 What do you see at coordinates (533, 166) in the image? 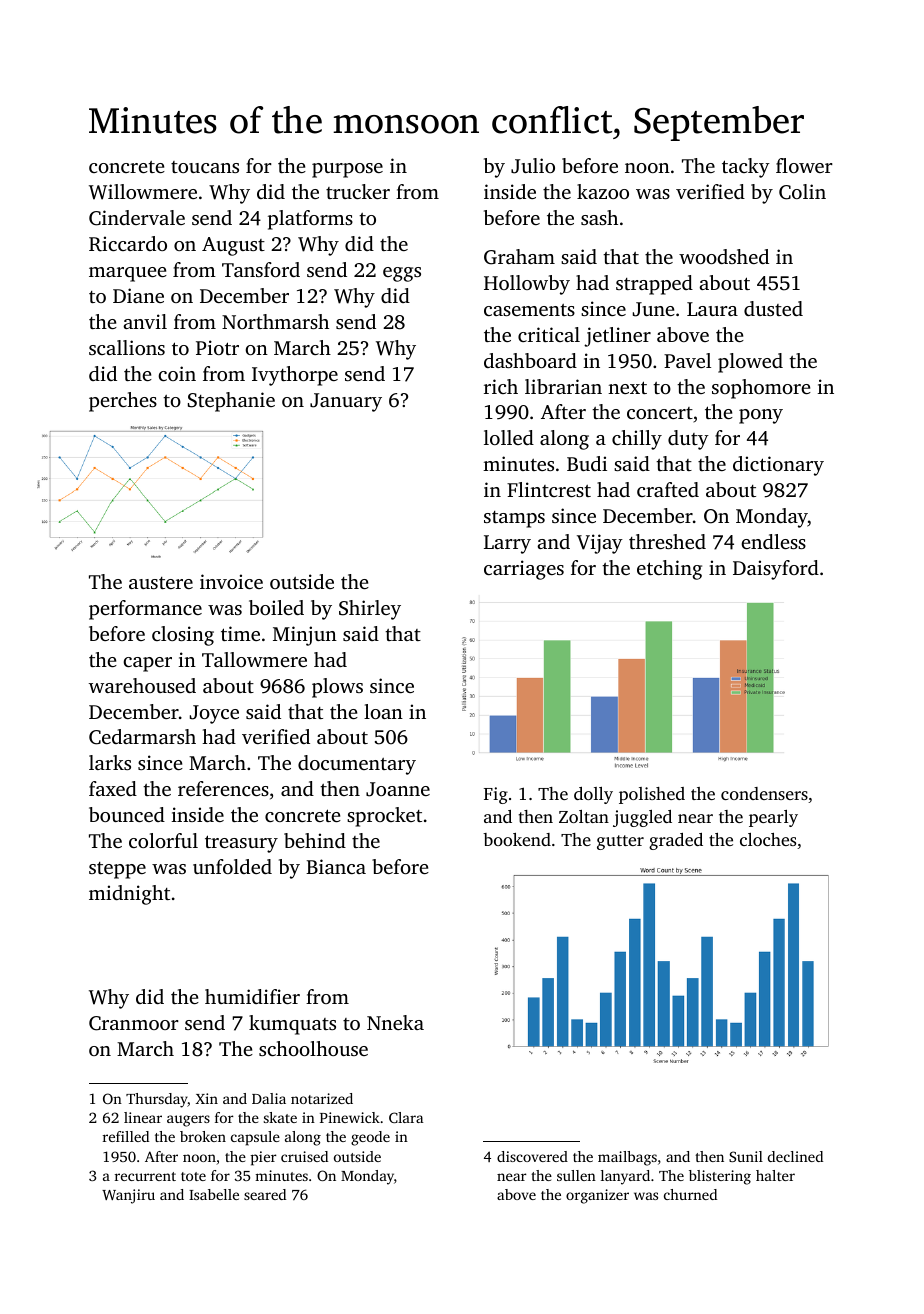
I see `Julio` at bounding box center [533, 166].
